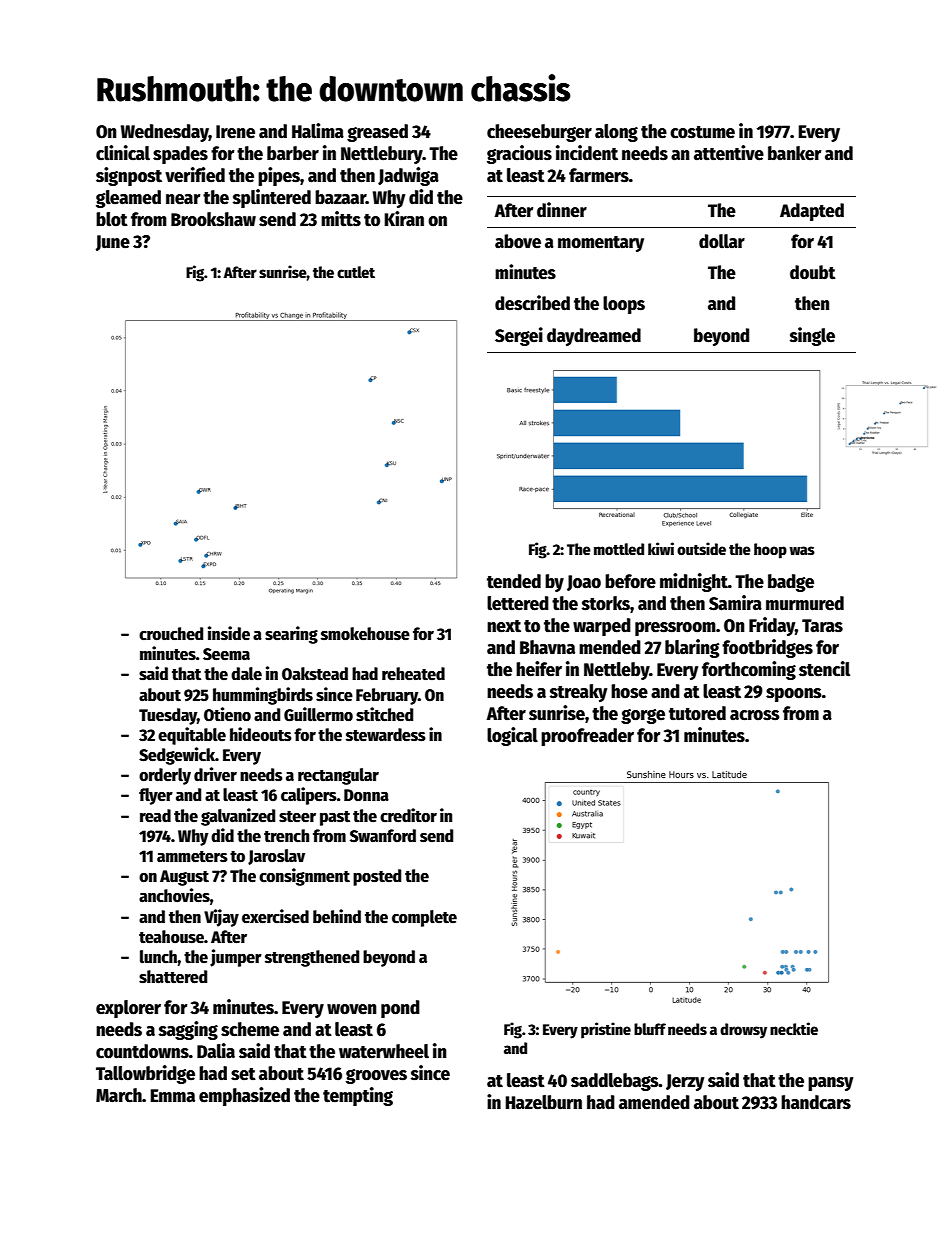  I want to click on costume, so click(702, 132).
